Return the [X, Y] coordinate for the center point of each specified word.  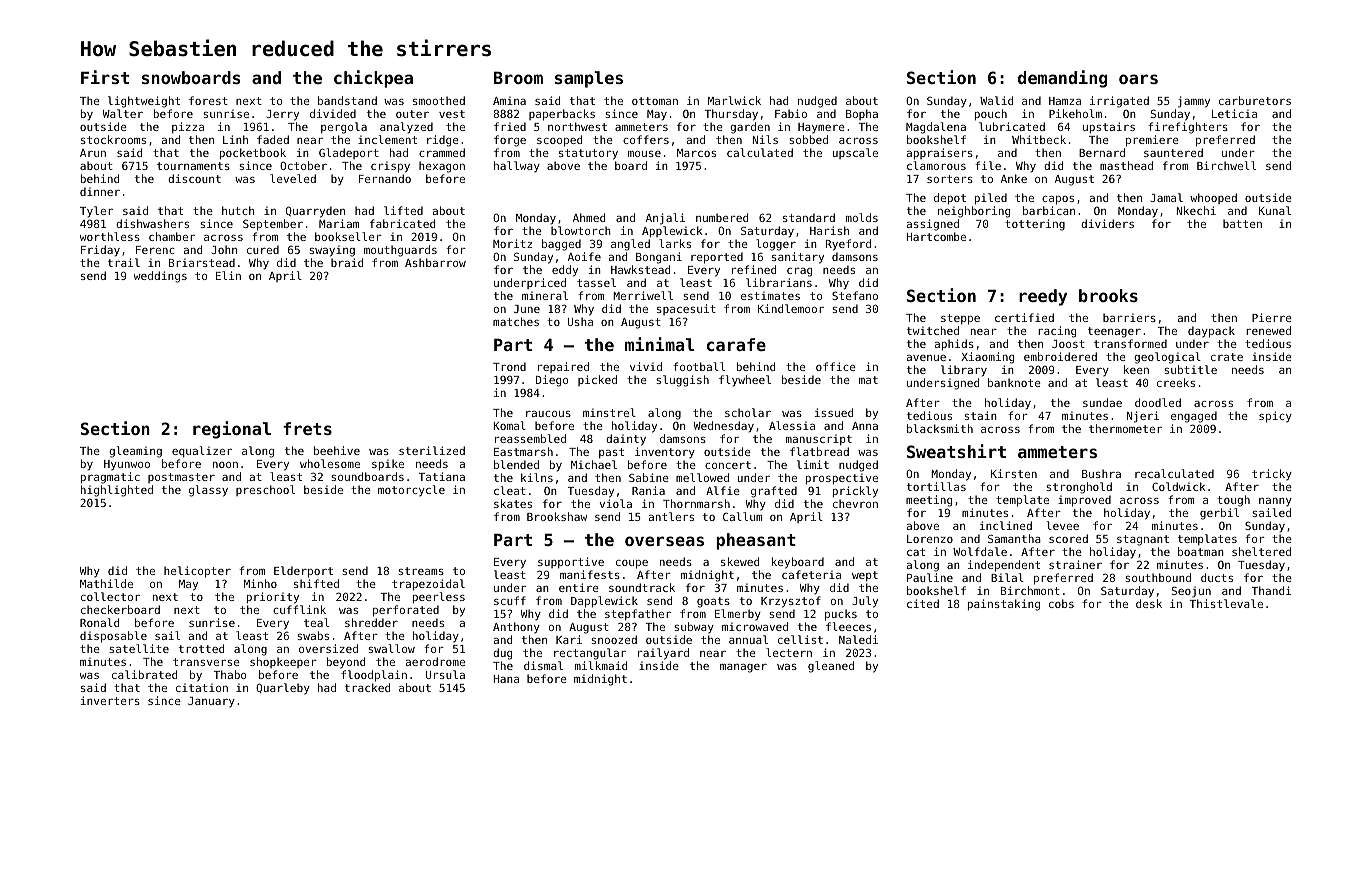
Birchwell [1226, 165]
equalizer [202, 452]
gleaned [831, 667]
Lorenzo [930, 539]
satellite [139, 648]
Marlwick [734, 100]
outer [412, 114]
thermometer [1125, 428]
